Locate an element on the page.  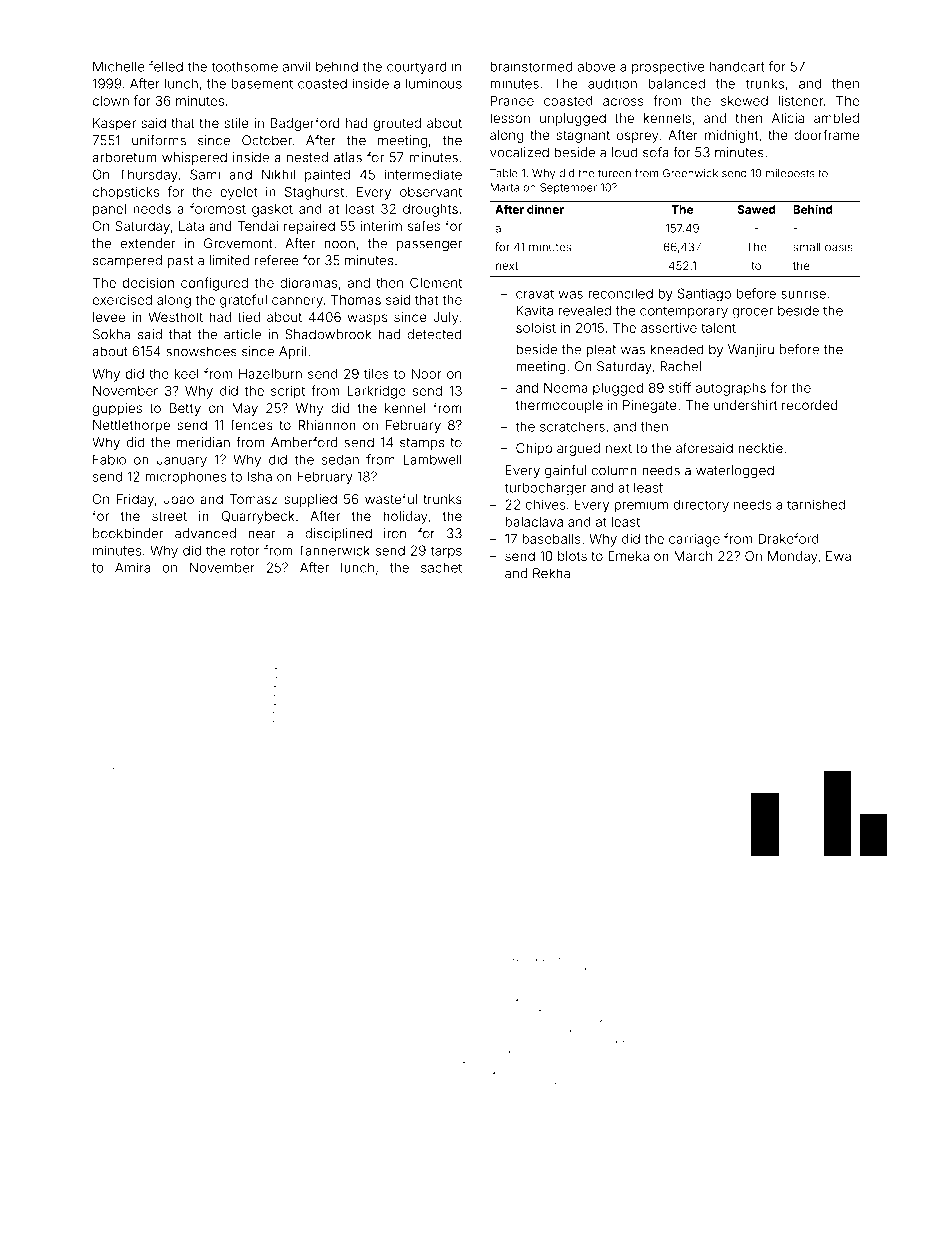
Amira is located at coordinates (132, 567).
